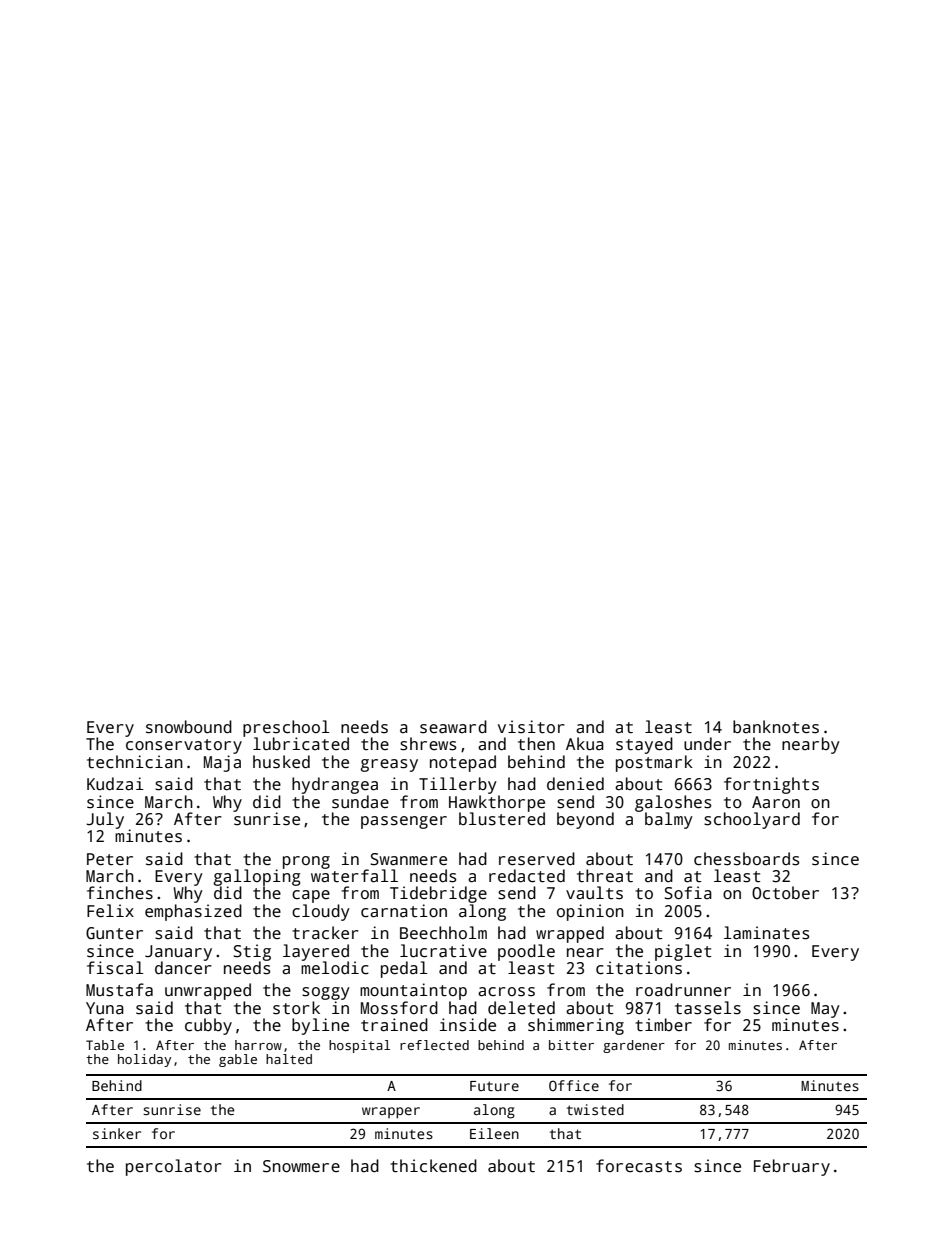 The width and height of the document is (952, 1233). Describe the element at coordinates (531, 727) in the document. I see `visitor` at that location.
